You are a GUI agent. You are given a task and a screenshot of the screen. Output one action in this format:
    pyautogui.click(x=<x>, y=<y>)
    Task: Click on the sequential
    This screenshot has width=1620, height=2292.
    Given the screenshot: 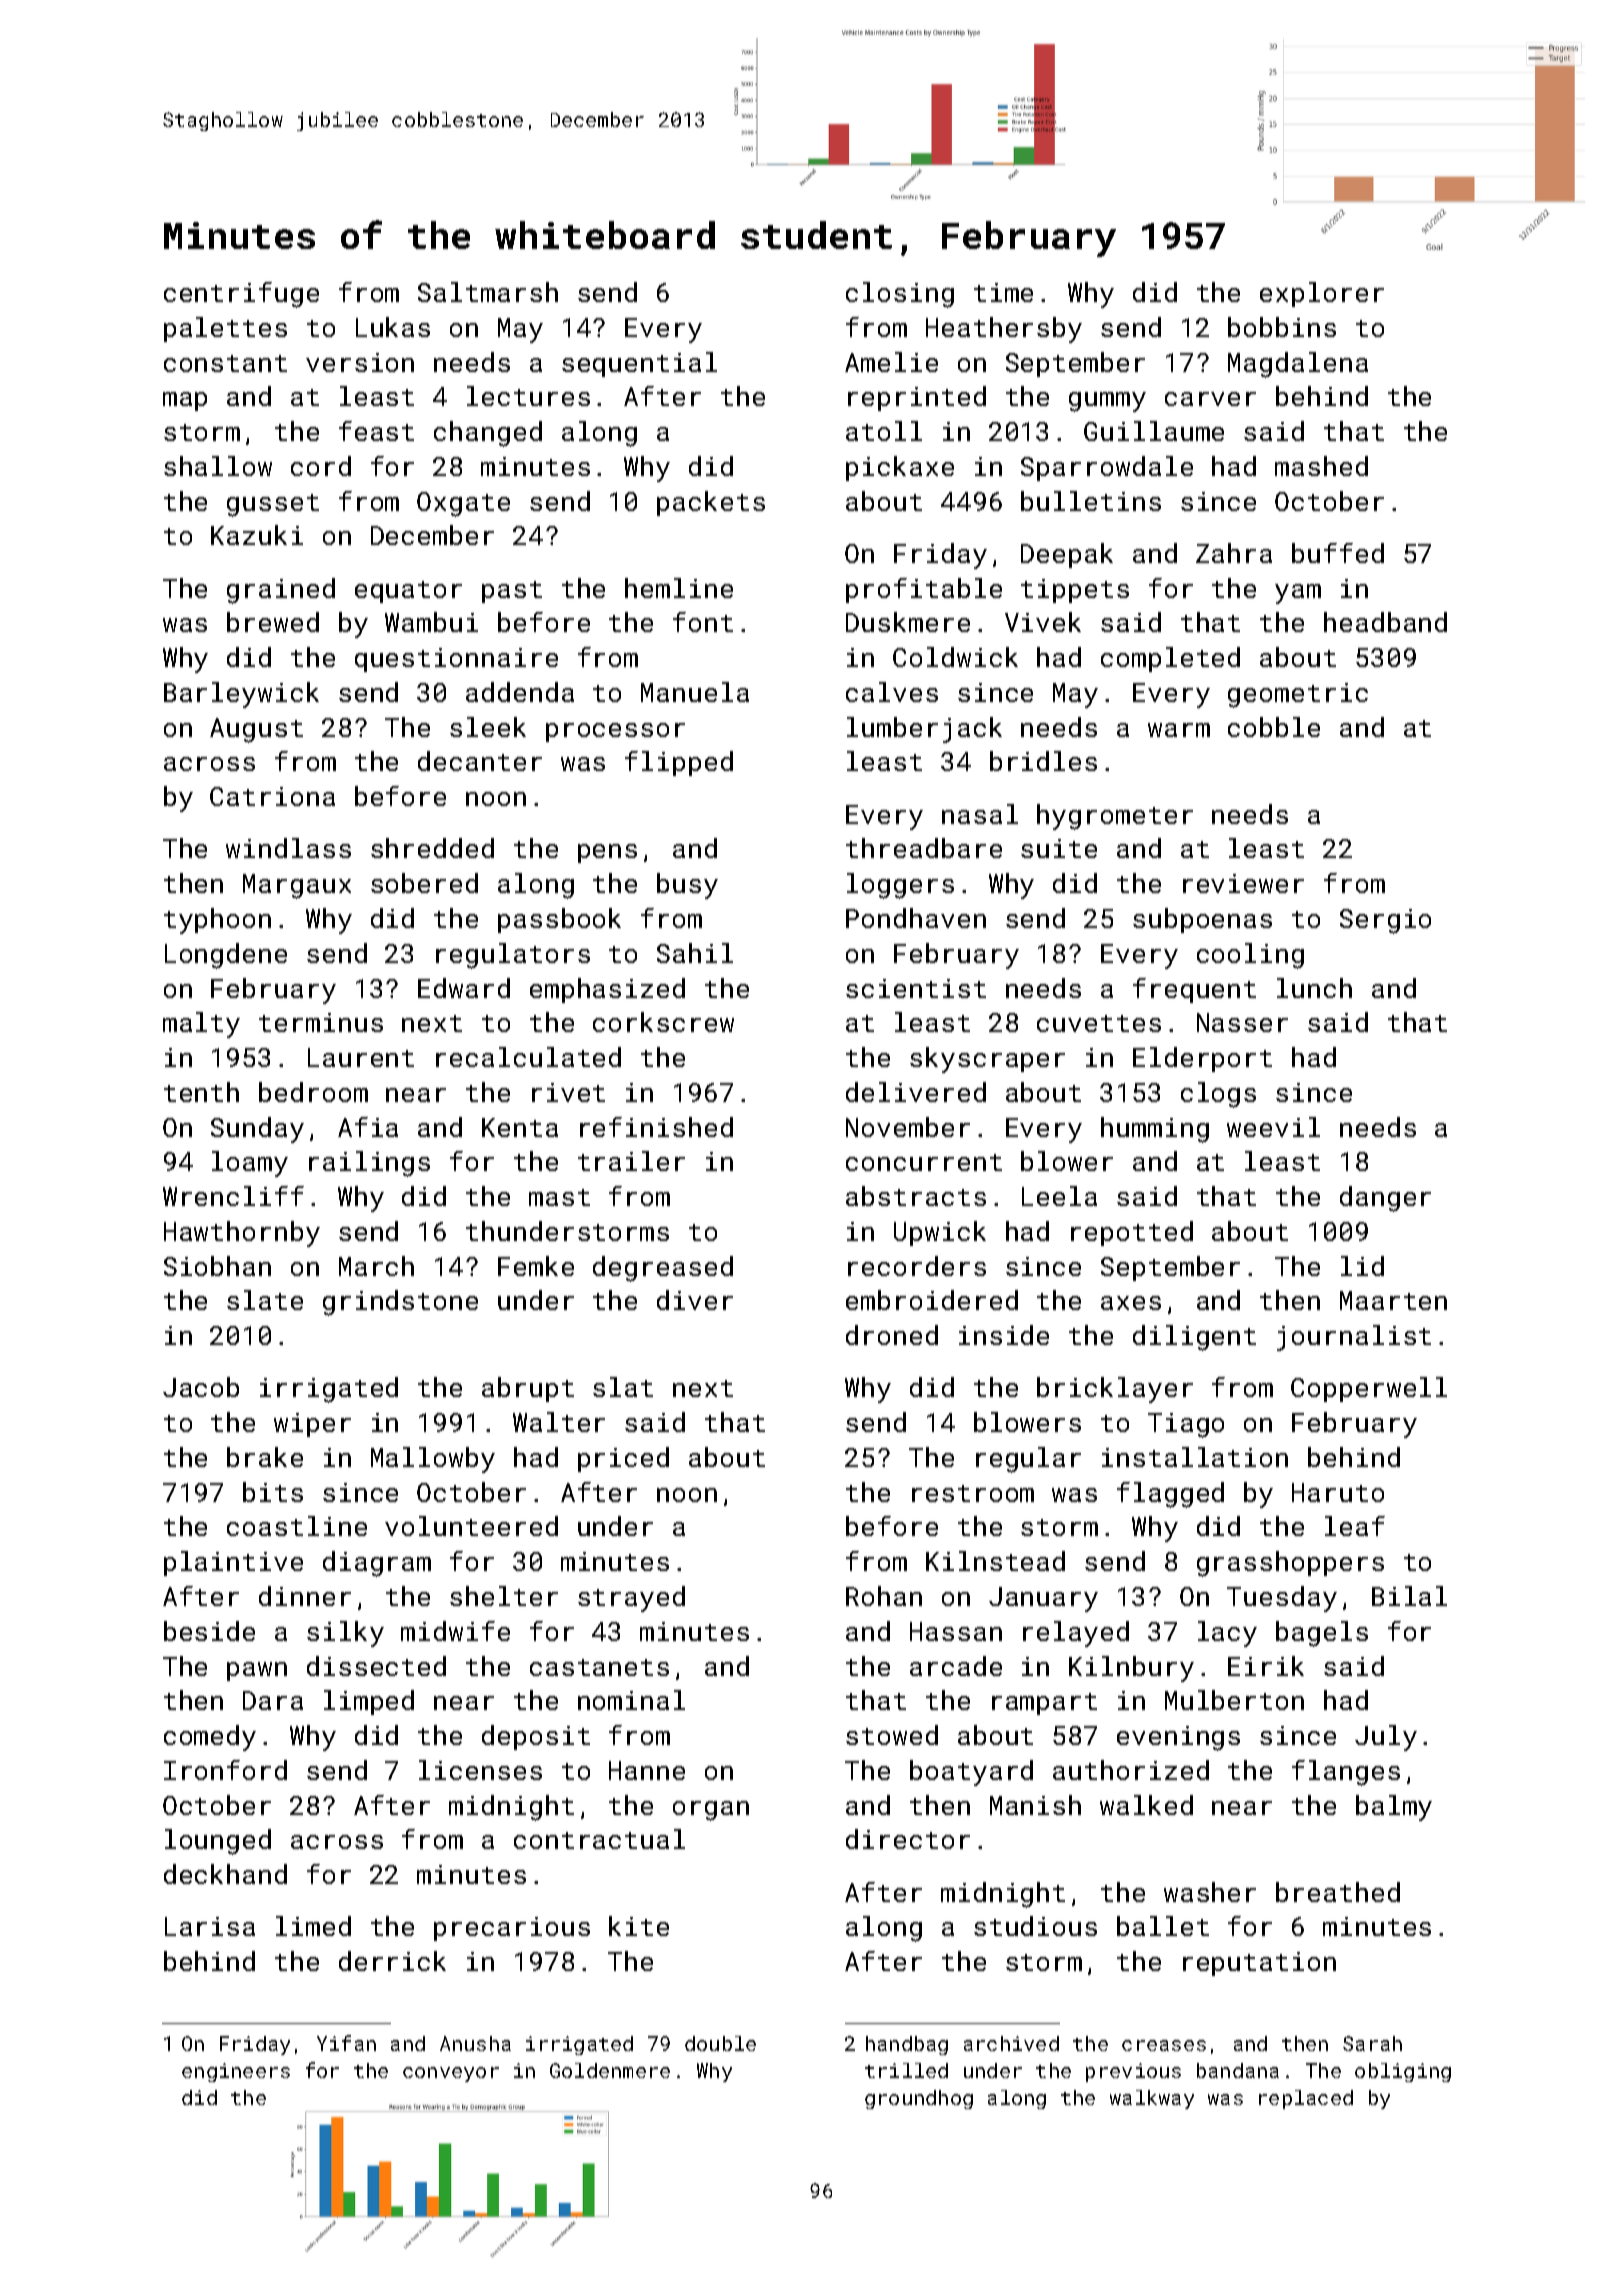 What is the action you would take?
    pyautogui.click(x=639, y=364)
